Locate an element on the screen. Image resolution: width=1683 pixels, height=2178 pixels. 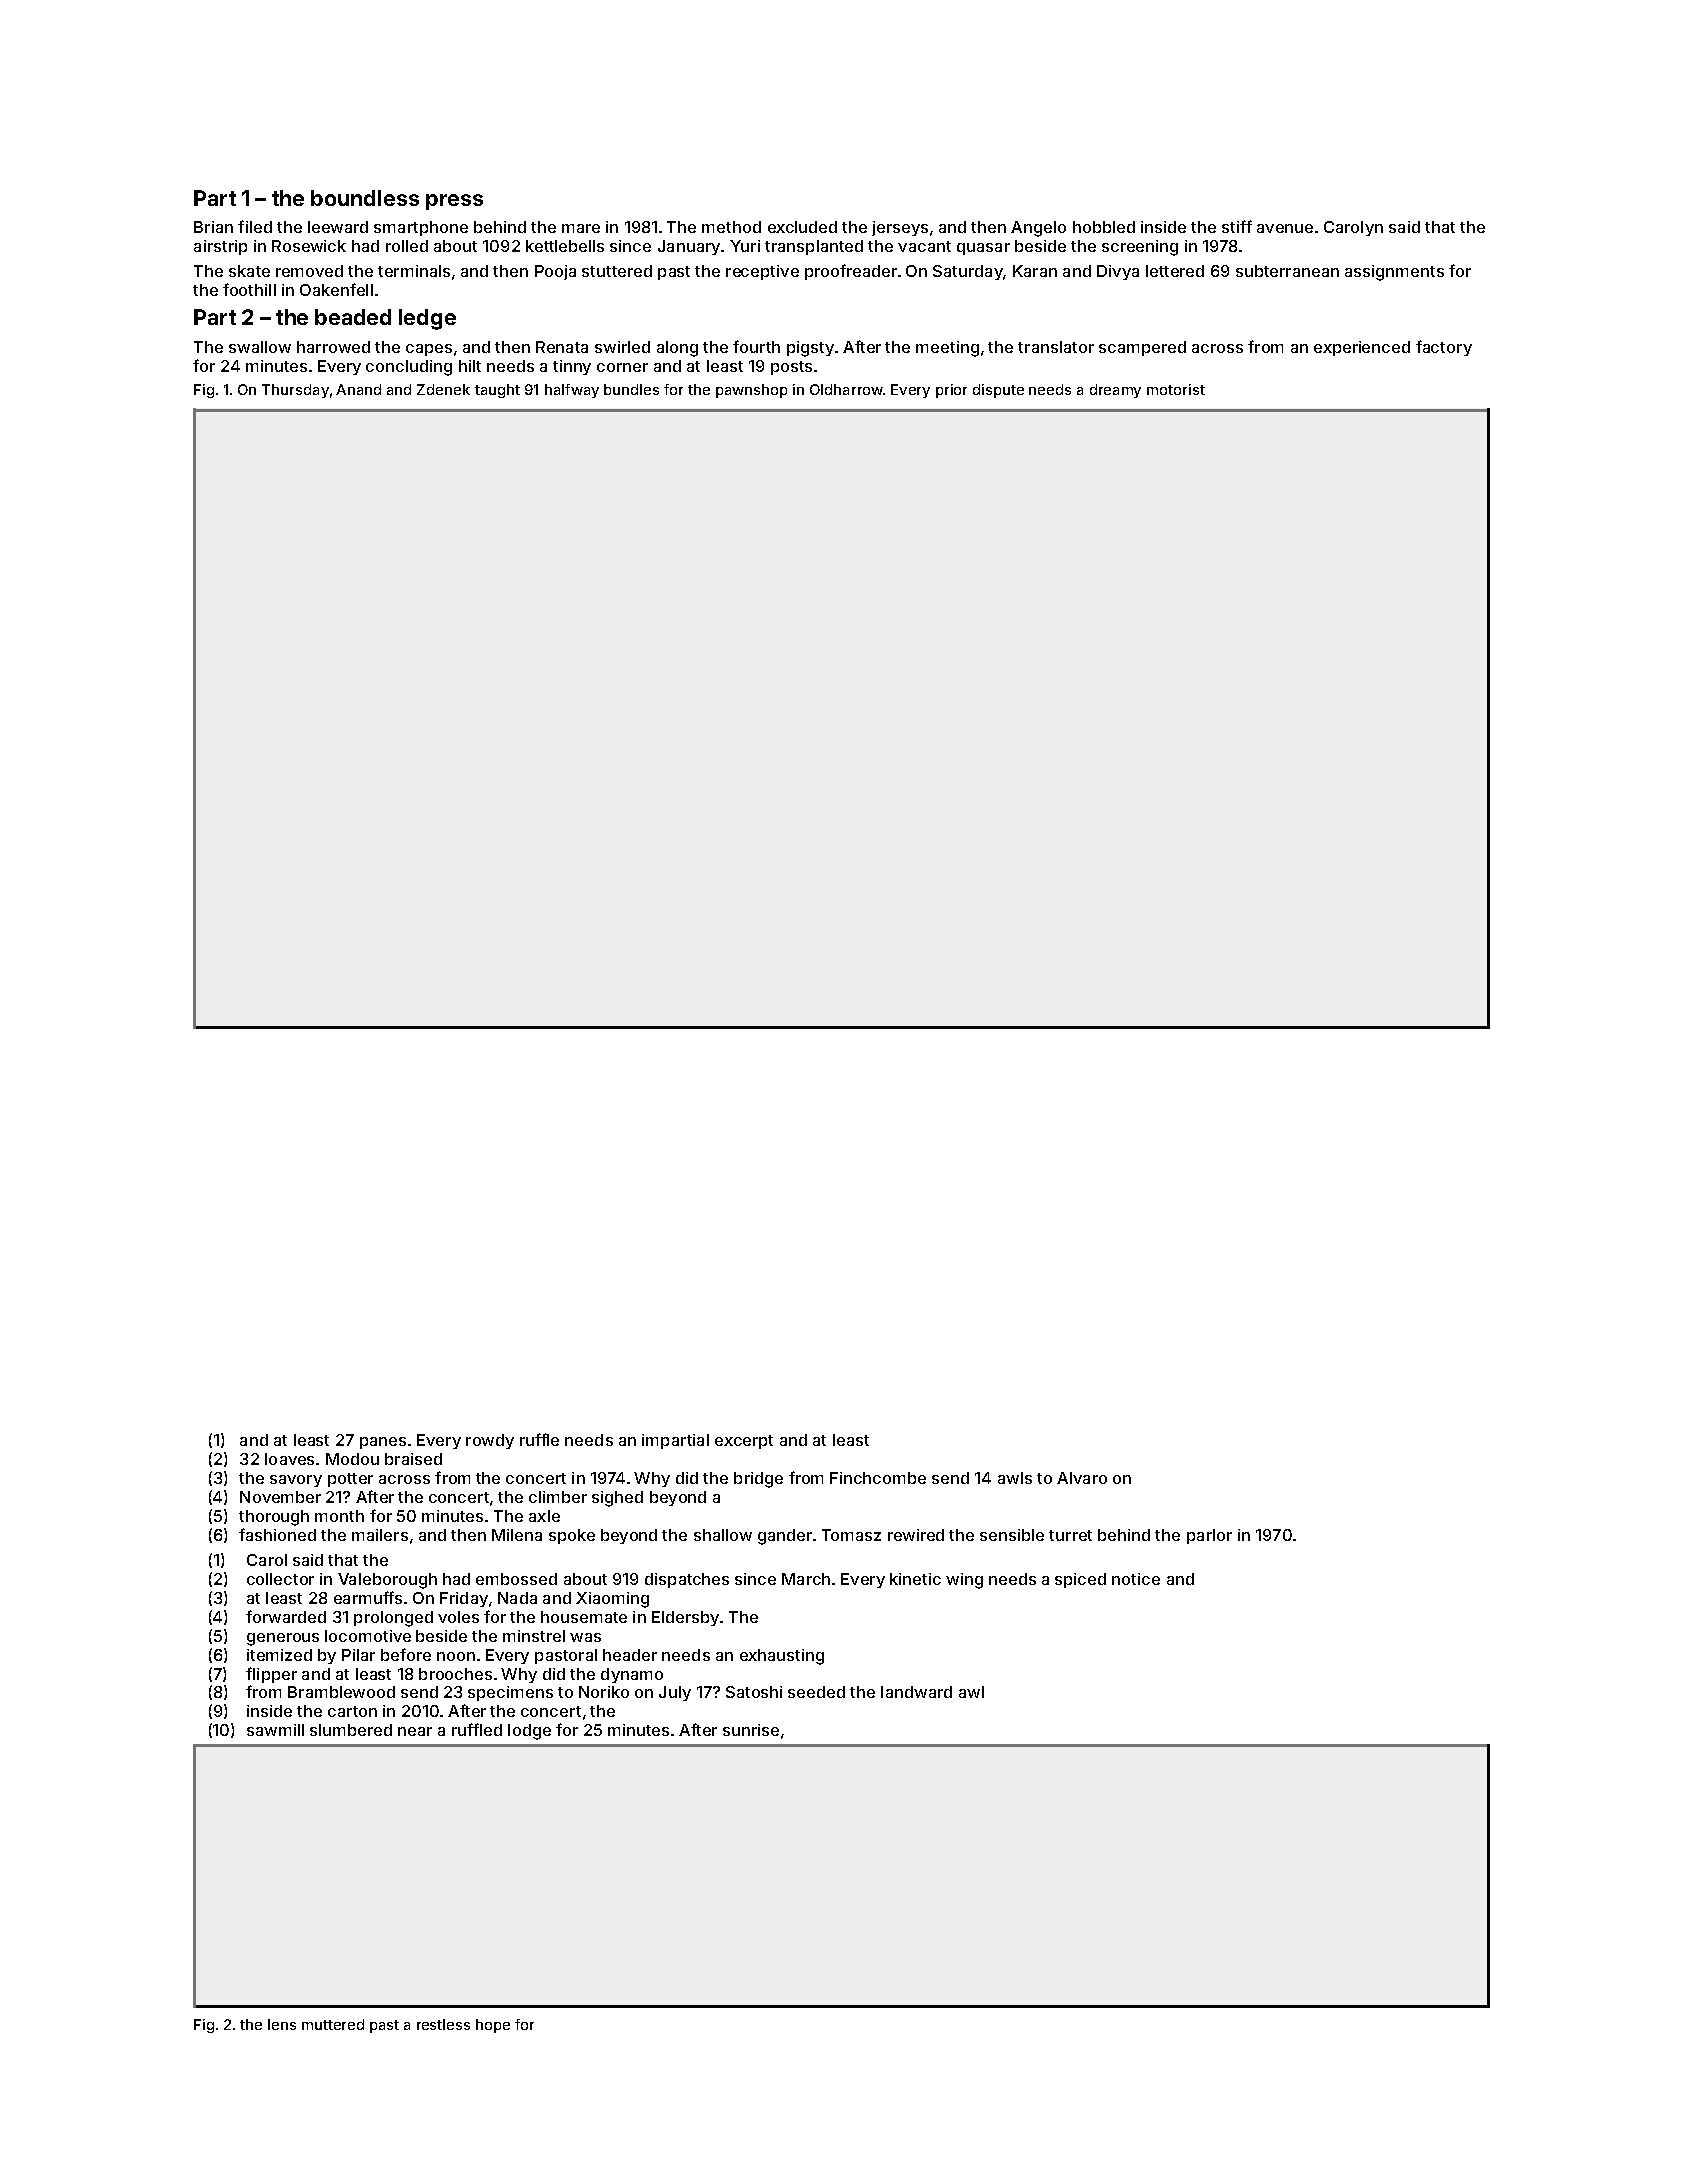
excerpt is located at coordinates (744, 1442).
